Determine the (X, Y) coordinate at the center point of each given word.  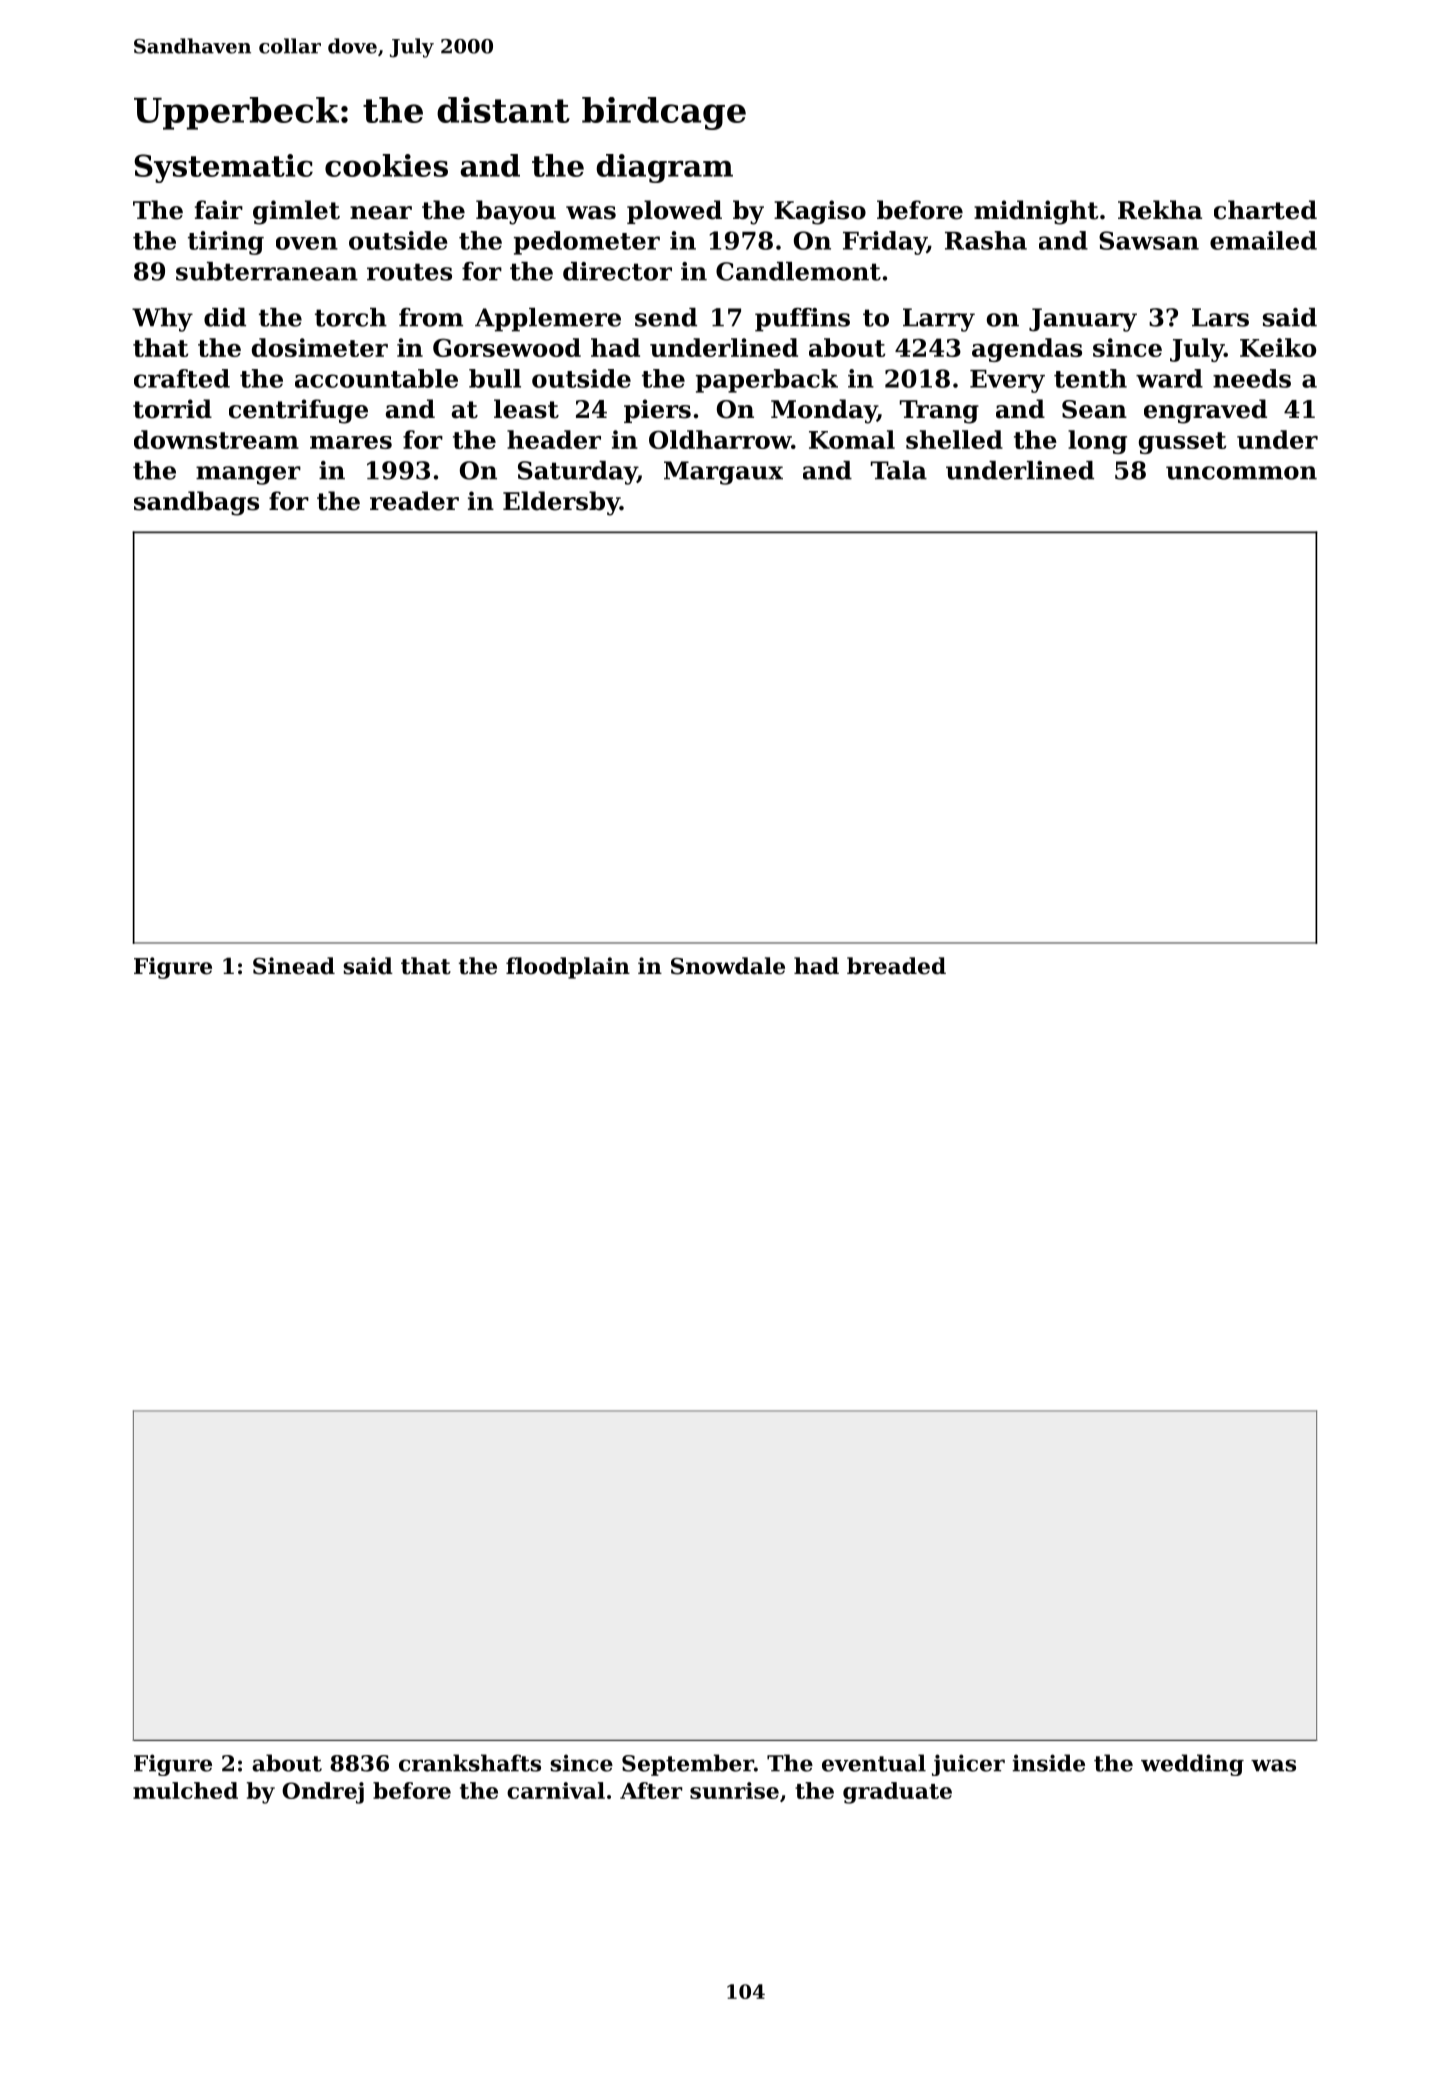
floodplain (568, 968)
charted (1265, 210)
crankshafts (470, 1763)
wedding (1192, 1765)
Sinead (294, 966)
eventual (874, 1763)
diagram (664, 168)
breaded (896, 966)
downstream (216, 439)
